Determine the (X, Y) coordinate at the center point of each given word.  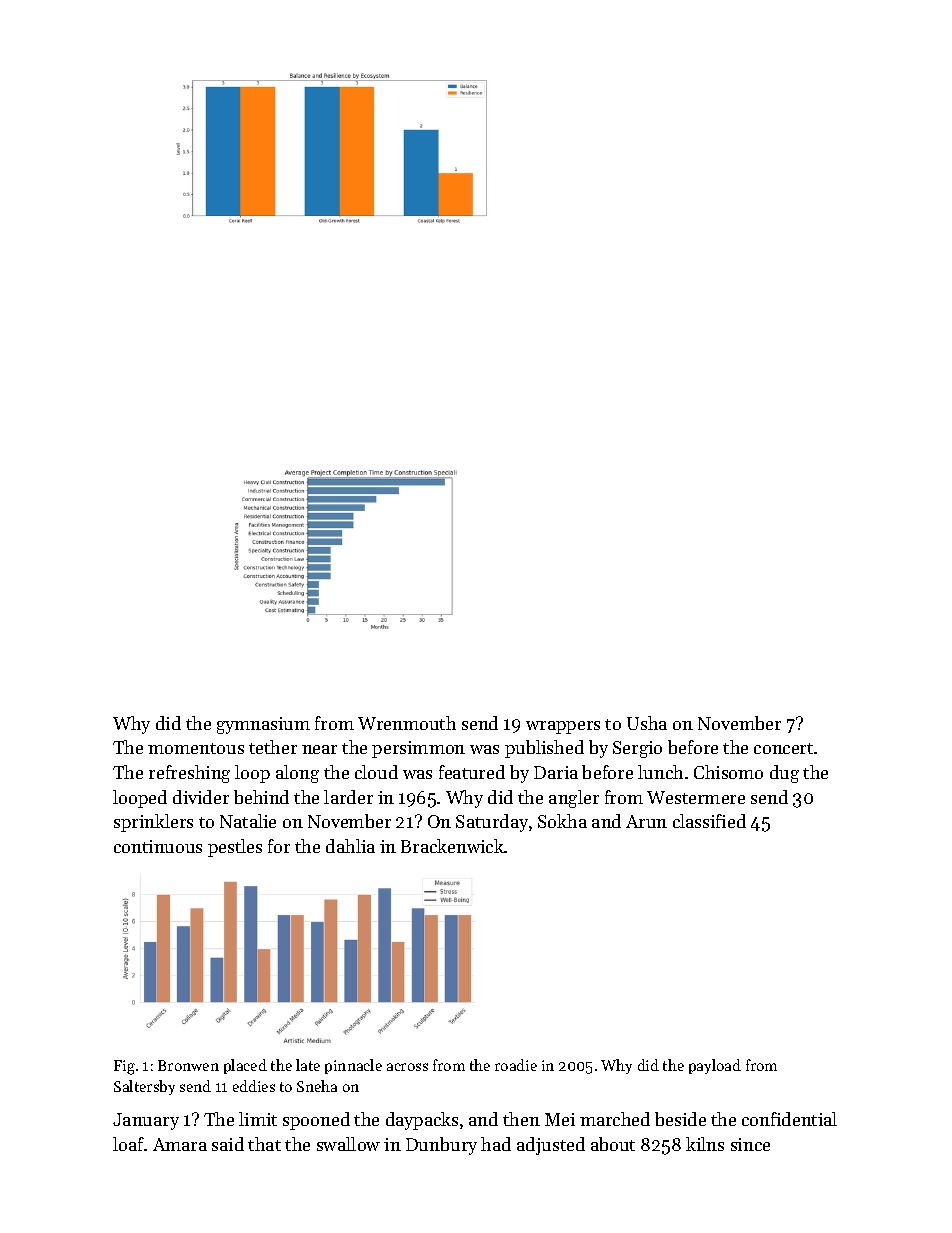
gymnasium (263, 725)
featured (472, 772)
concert (783, 748)
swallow (348, 1144)
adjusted (551, 1146)
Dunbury (441, 1146)
